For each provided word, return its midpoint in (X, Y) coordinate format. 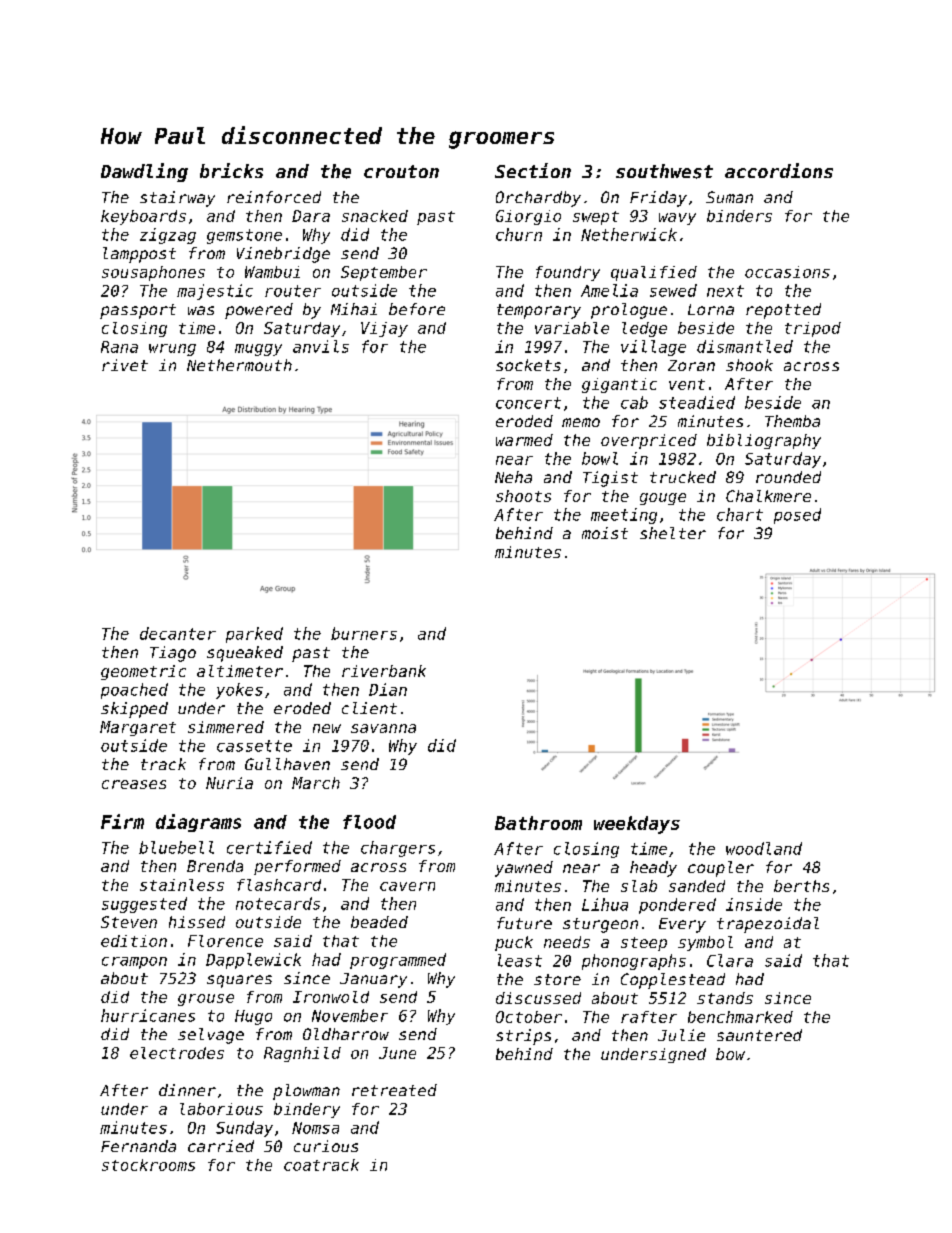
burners (364, 633)
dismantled (745, 346)
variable (572, 328)
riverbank (384, 671)
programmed (398, 961)
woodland (764, 848)
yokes (239, 691)
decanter (178, 633)
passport (138, 311)
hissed (197, 922)
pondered (677, 906)
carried (221, 1146)
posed (797, 516)
